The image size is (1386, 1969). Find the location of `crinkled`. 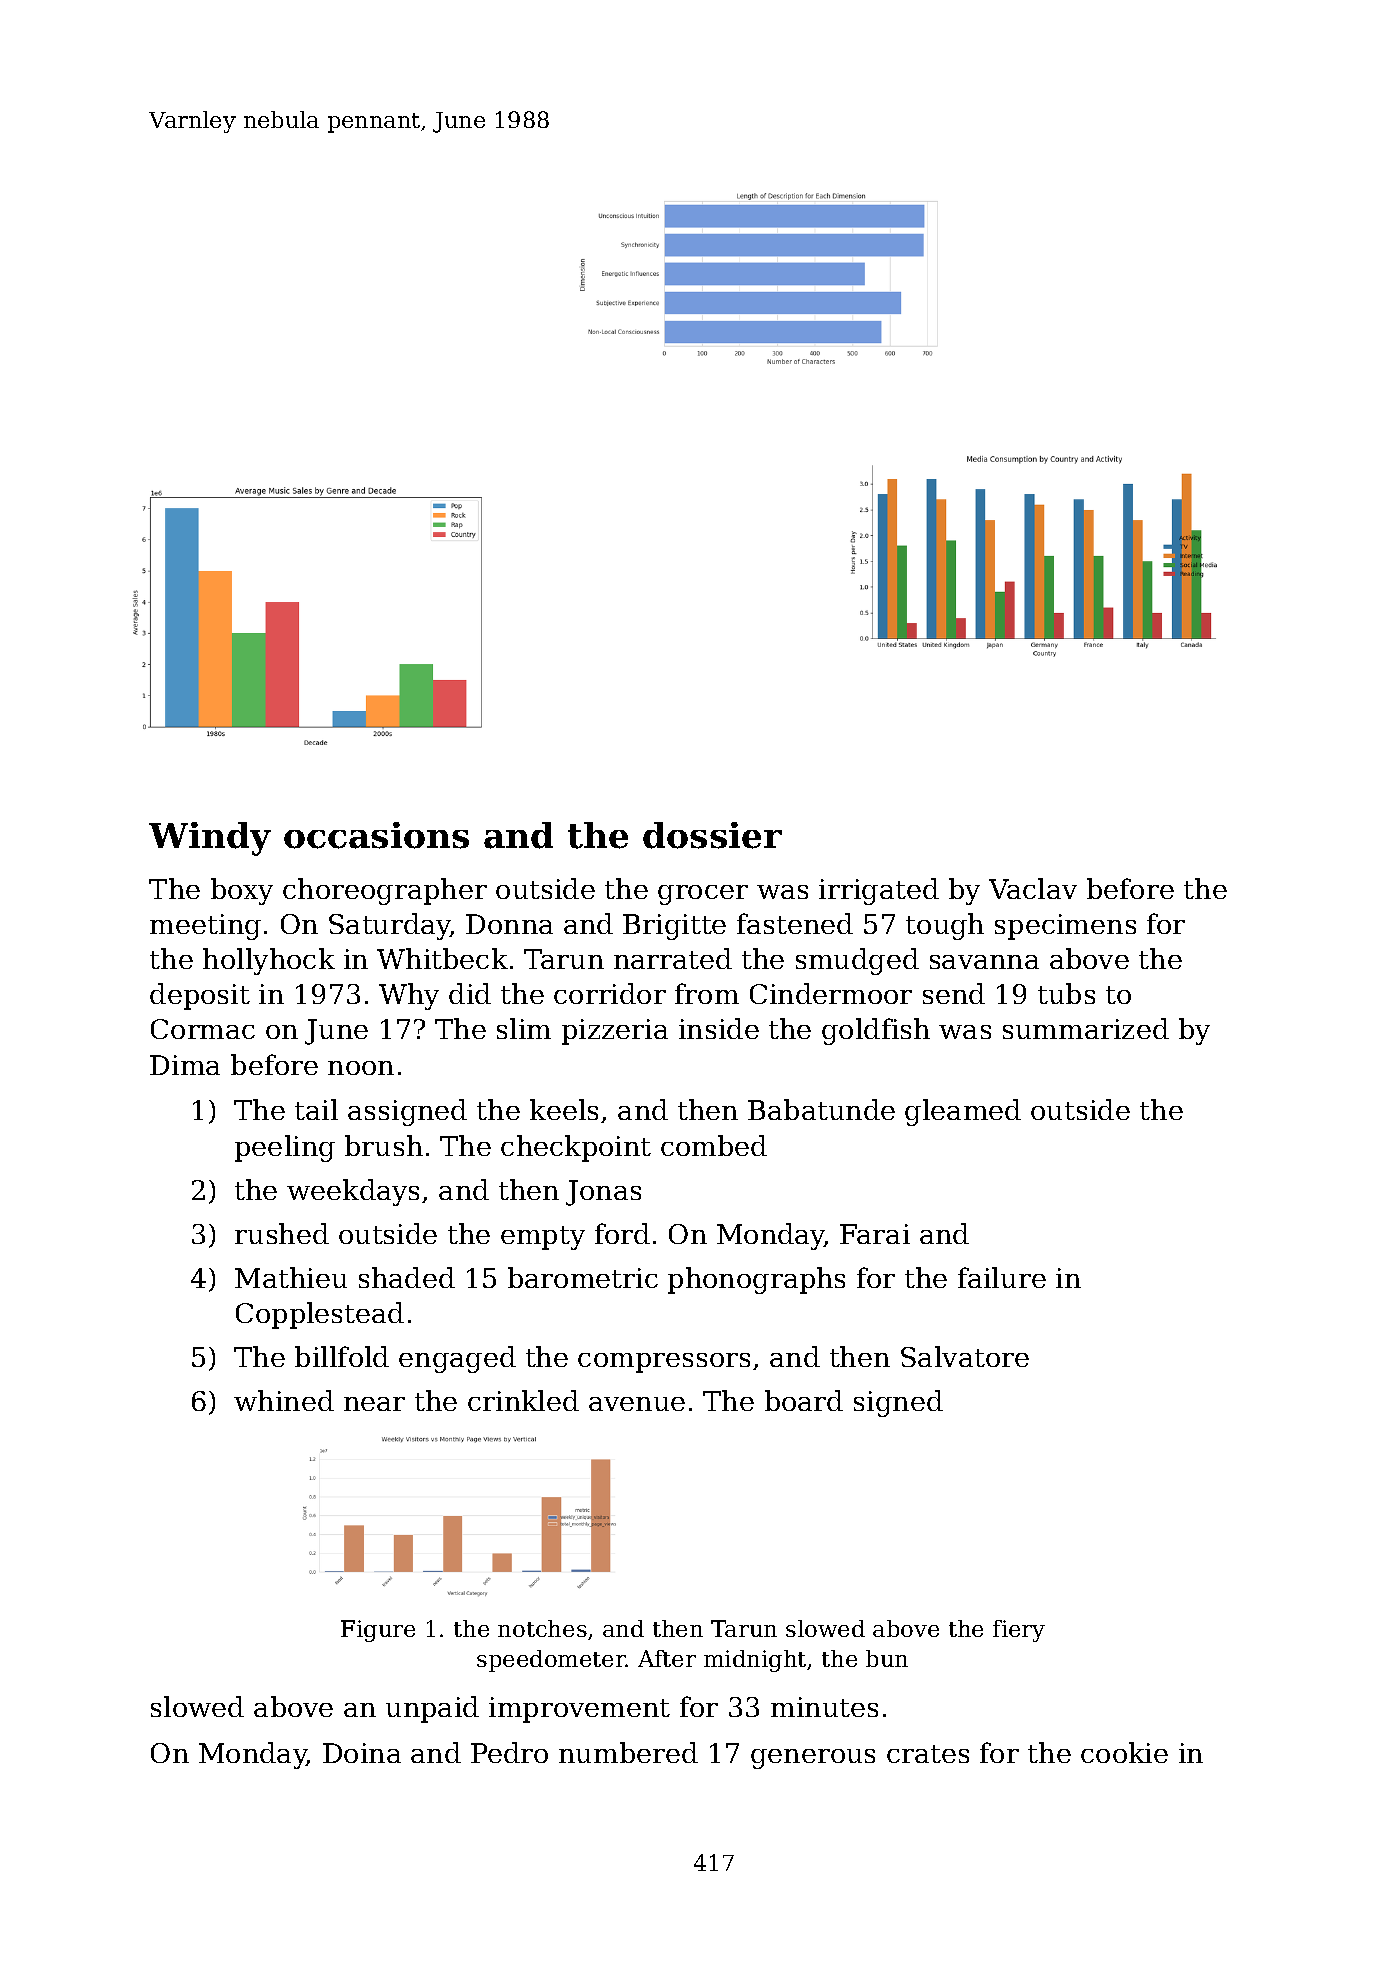

crinkled is located at coordinates (523, 1400).
